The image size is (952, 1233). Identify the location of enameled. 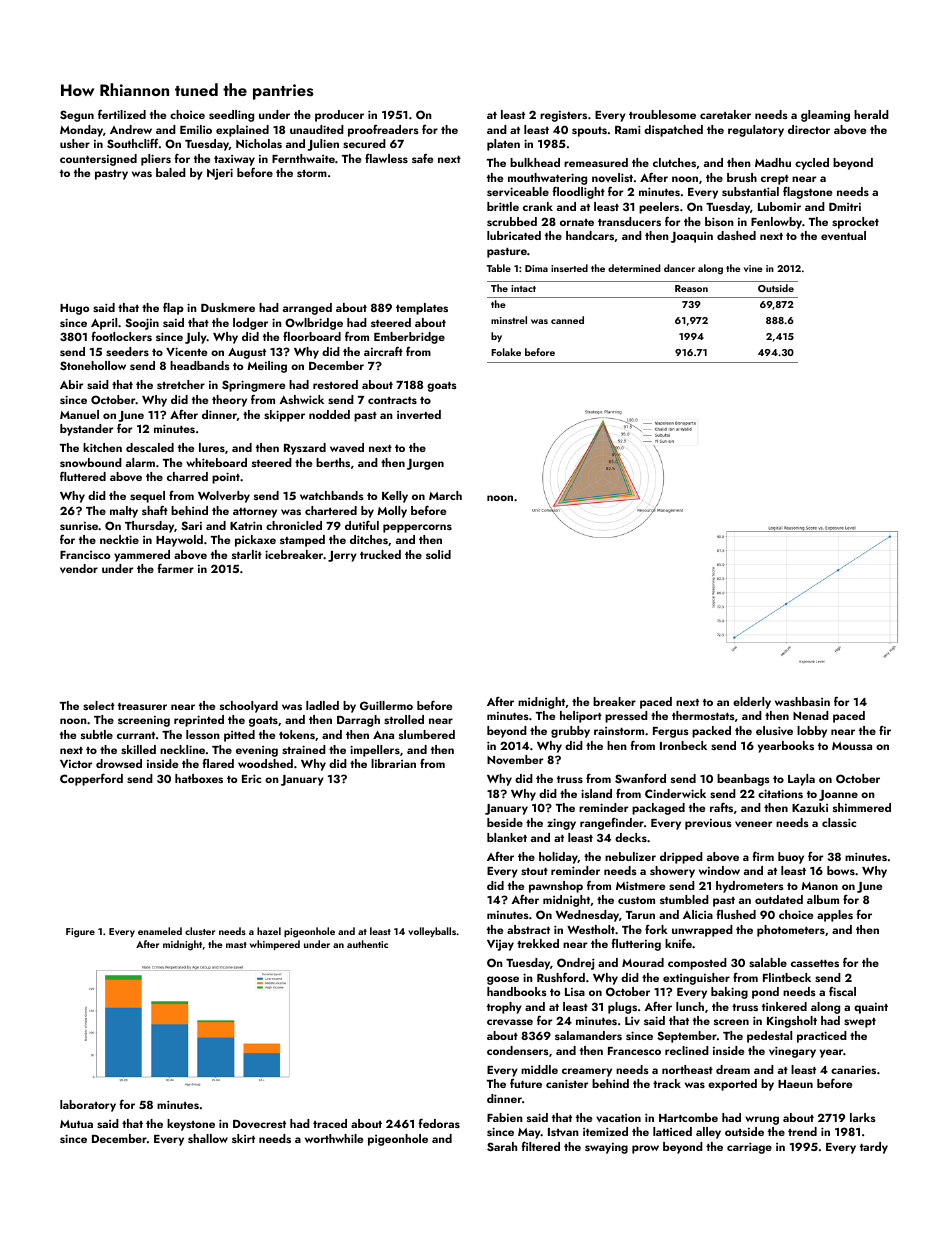
(160, 931).
